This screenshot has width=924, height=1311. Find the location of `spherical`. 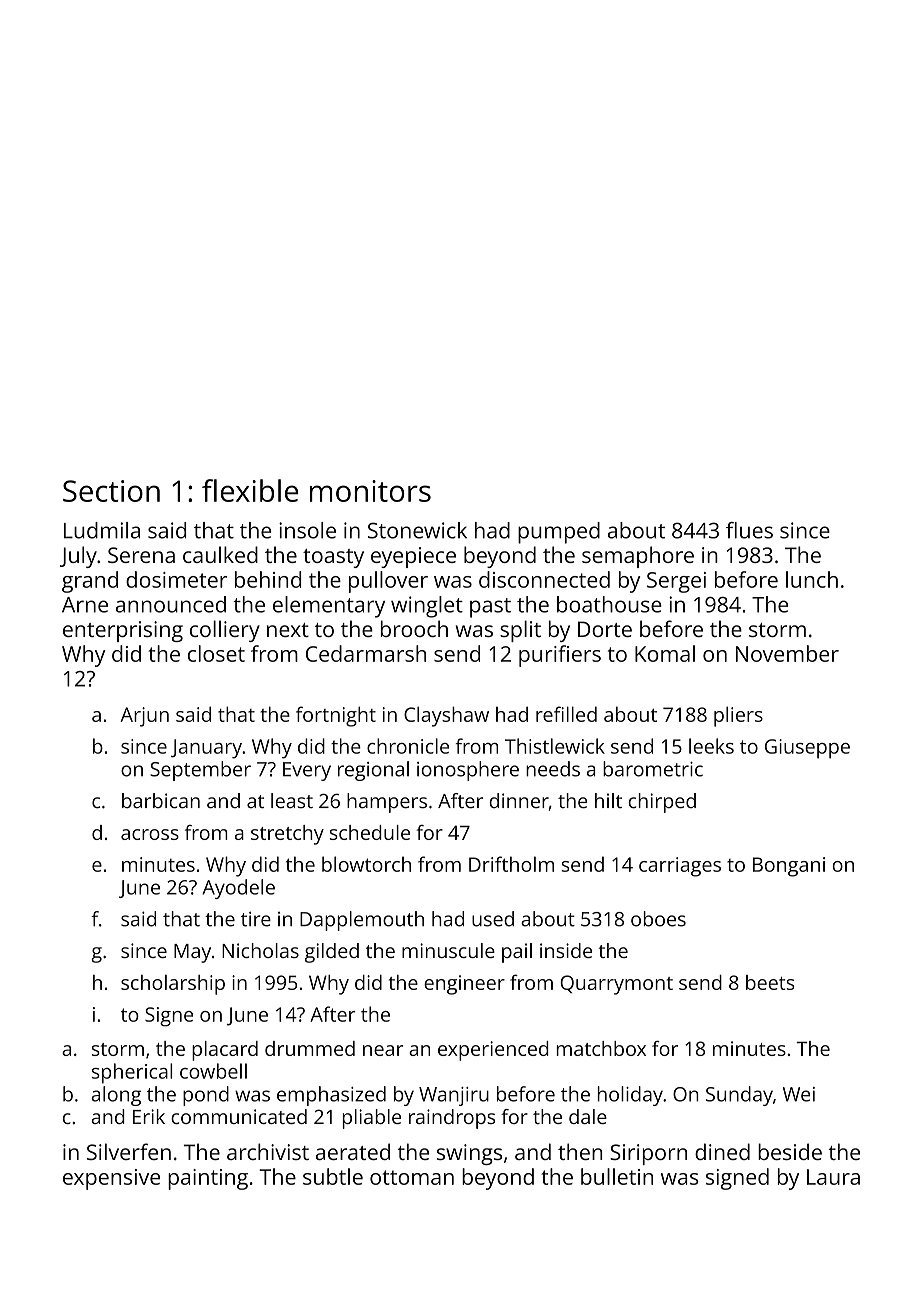

spherical is located at coordinates (132, 1073).
